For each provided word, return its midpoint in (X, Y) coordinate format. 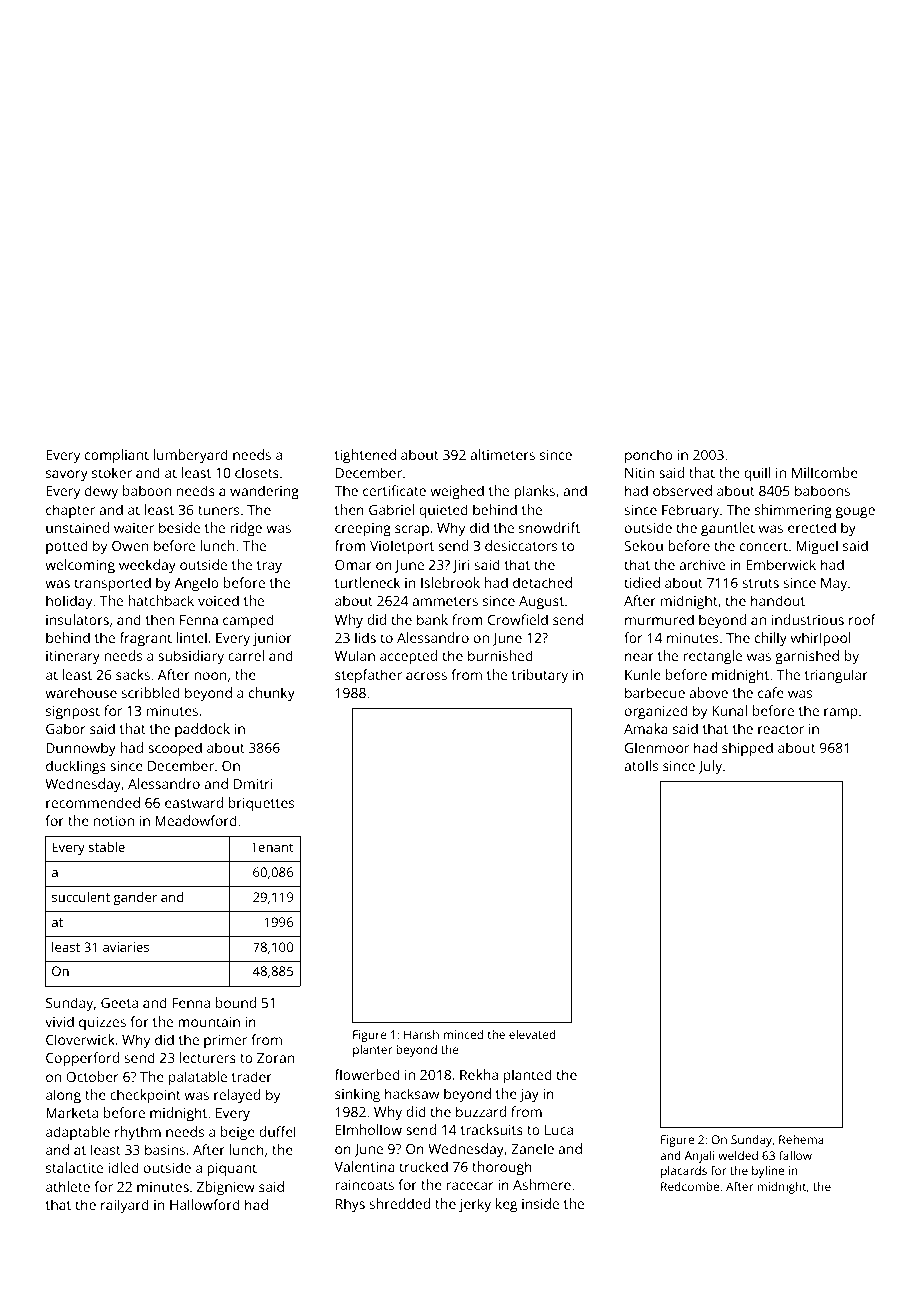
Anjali (699, 1157)
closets (257, 472)
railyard (125, 1206)
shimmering (793, 511)
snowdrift (549, 527)
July (710, 767)
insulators (77, 619)
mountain (209, 1022)
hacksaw (412, 1093)
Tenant (272, 847)
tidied (642, 582)
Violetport (402, 547)
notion (113, 821)
